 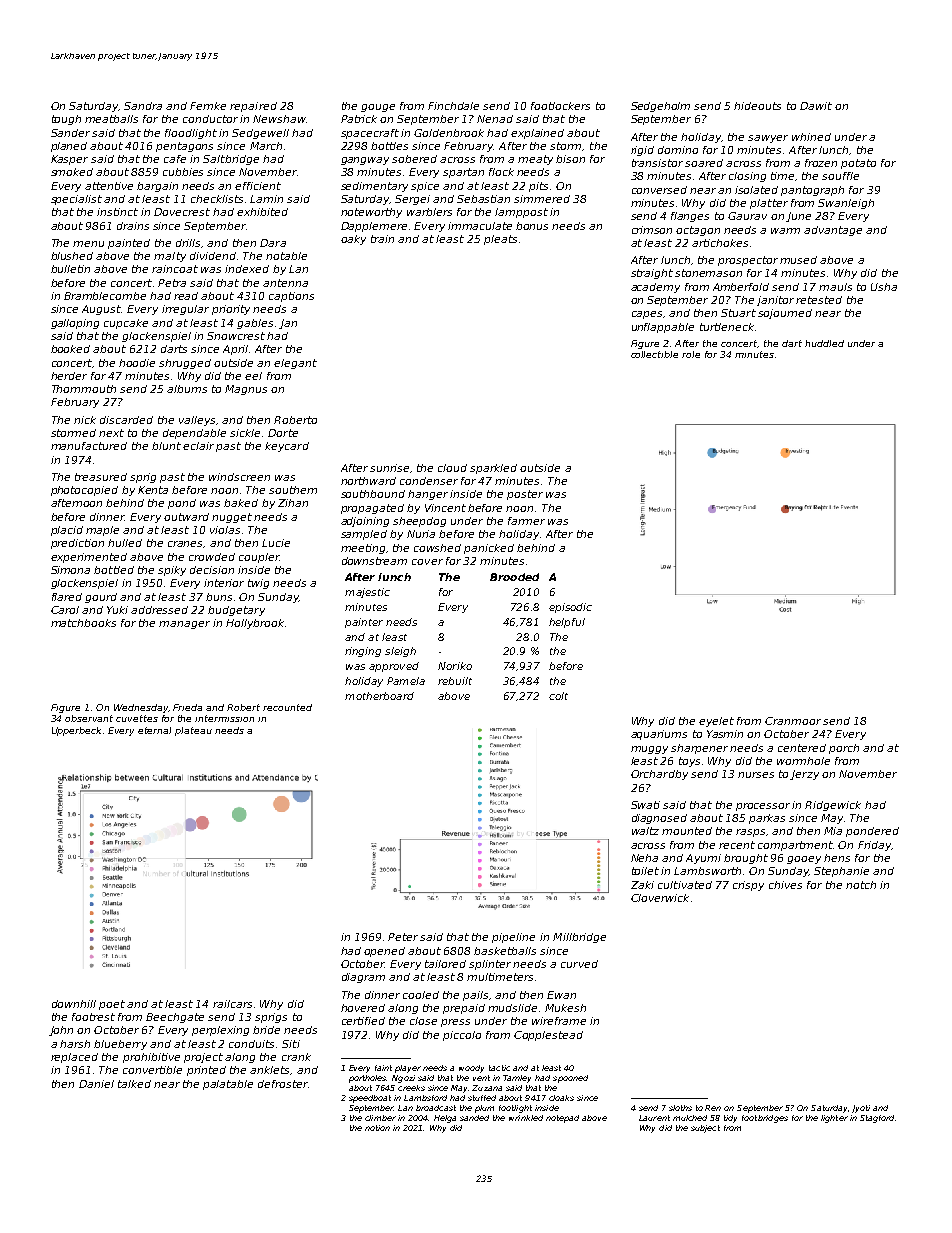 I want to click on manufactured, so click(x=89, y=446).
